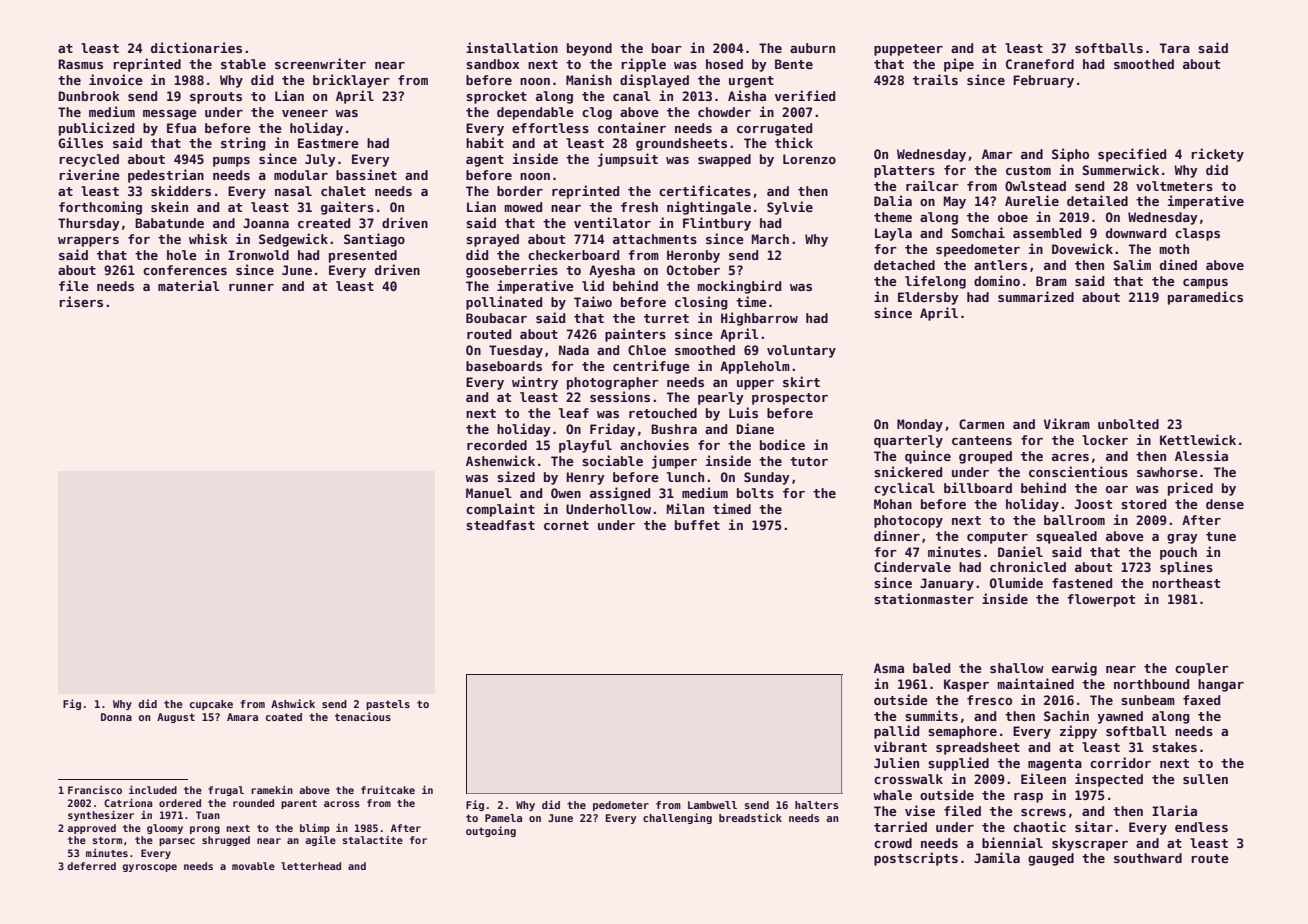 The width and height of the image is (1308, 924). Describe the element at coordinates (920, 425) in the image. I see `Monday` at that location.
